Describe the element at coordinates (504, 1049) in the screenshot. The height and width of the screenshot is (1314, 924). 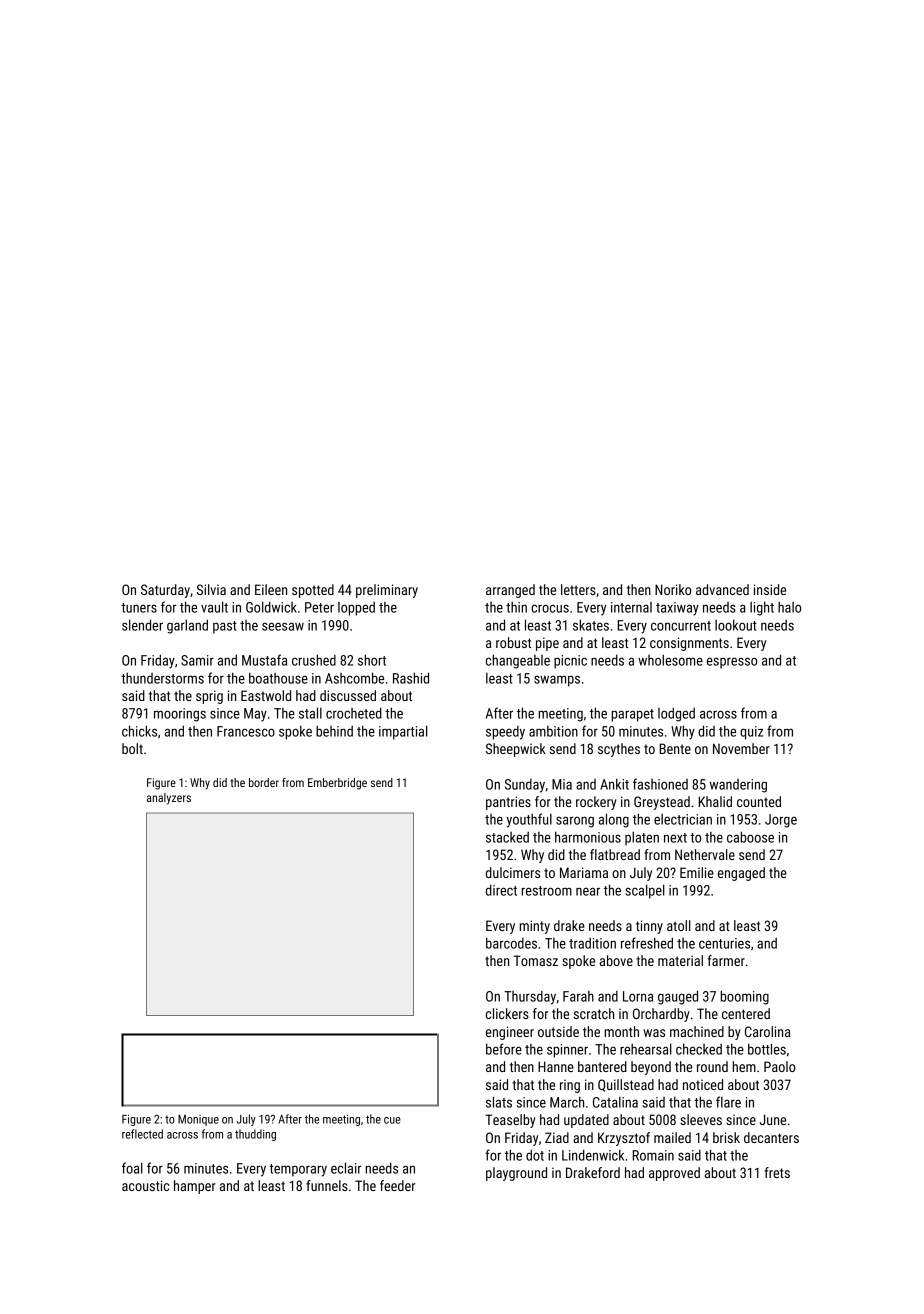
I see `before` at that location.
